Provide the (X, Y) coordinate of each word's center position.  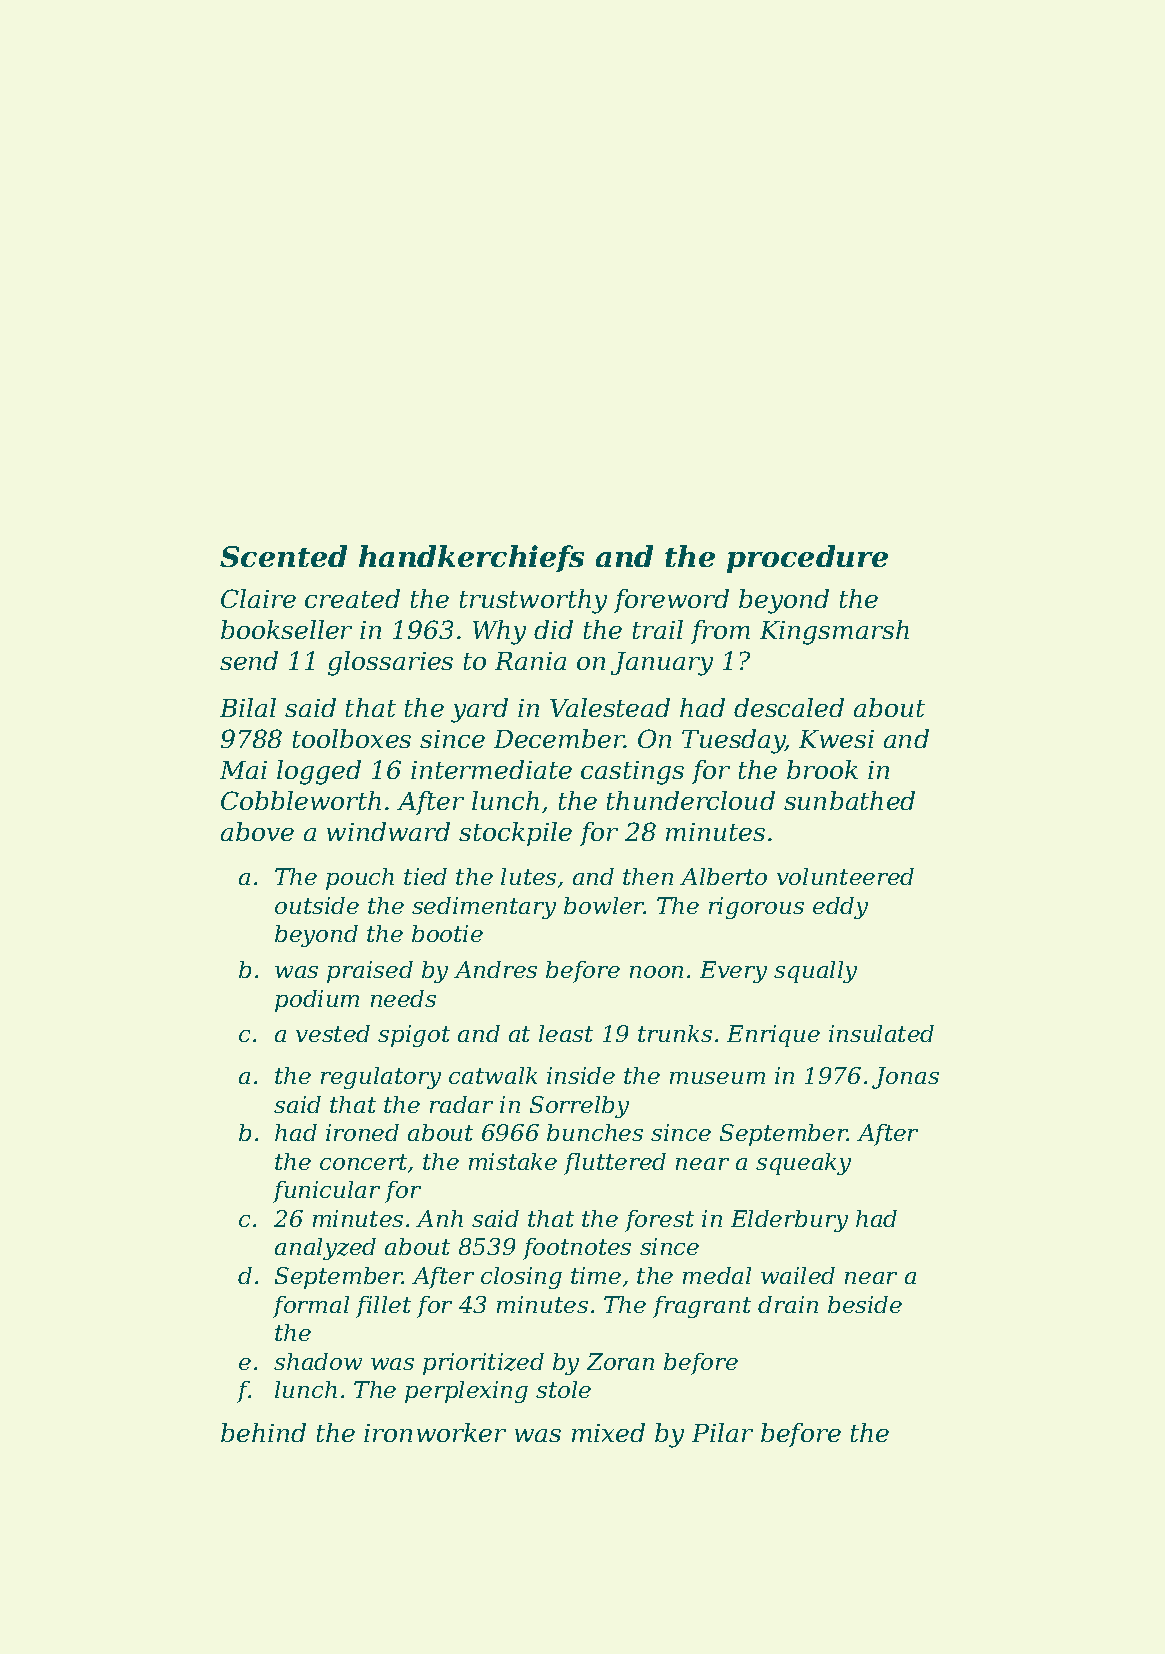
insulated (881, 1033)
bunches (595, 1132)
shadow (318, 1361)
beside (865, 1304)
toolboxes (352, 738)
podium (317, 1001)
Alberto (723, 876)
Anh (439, 1218)
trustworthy (533, 601)
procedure (807, 559)
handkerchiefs (471, 558)
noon (656, 972)
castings (632, 773)
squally (815, 972)
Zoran (620, 1361)
